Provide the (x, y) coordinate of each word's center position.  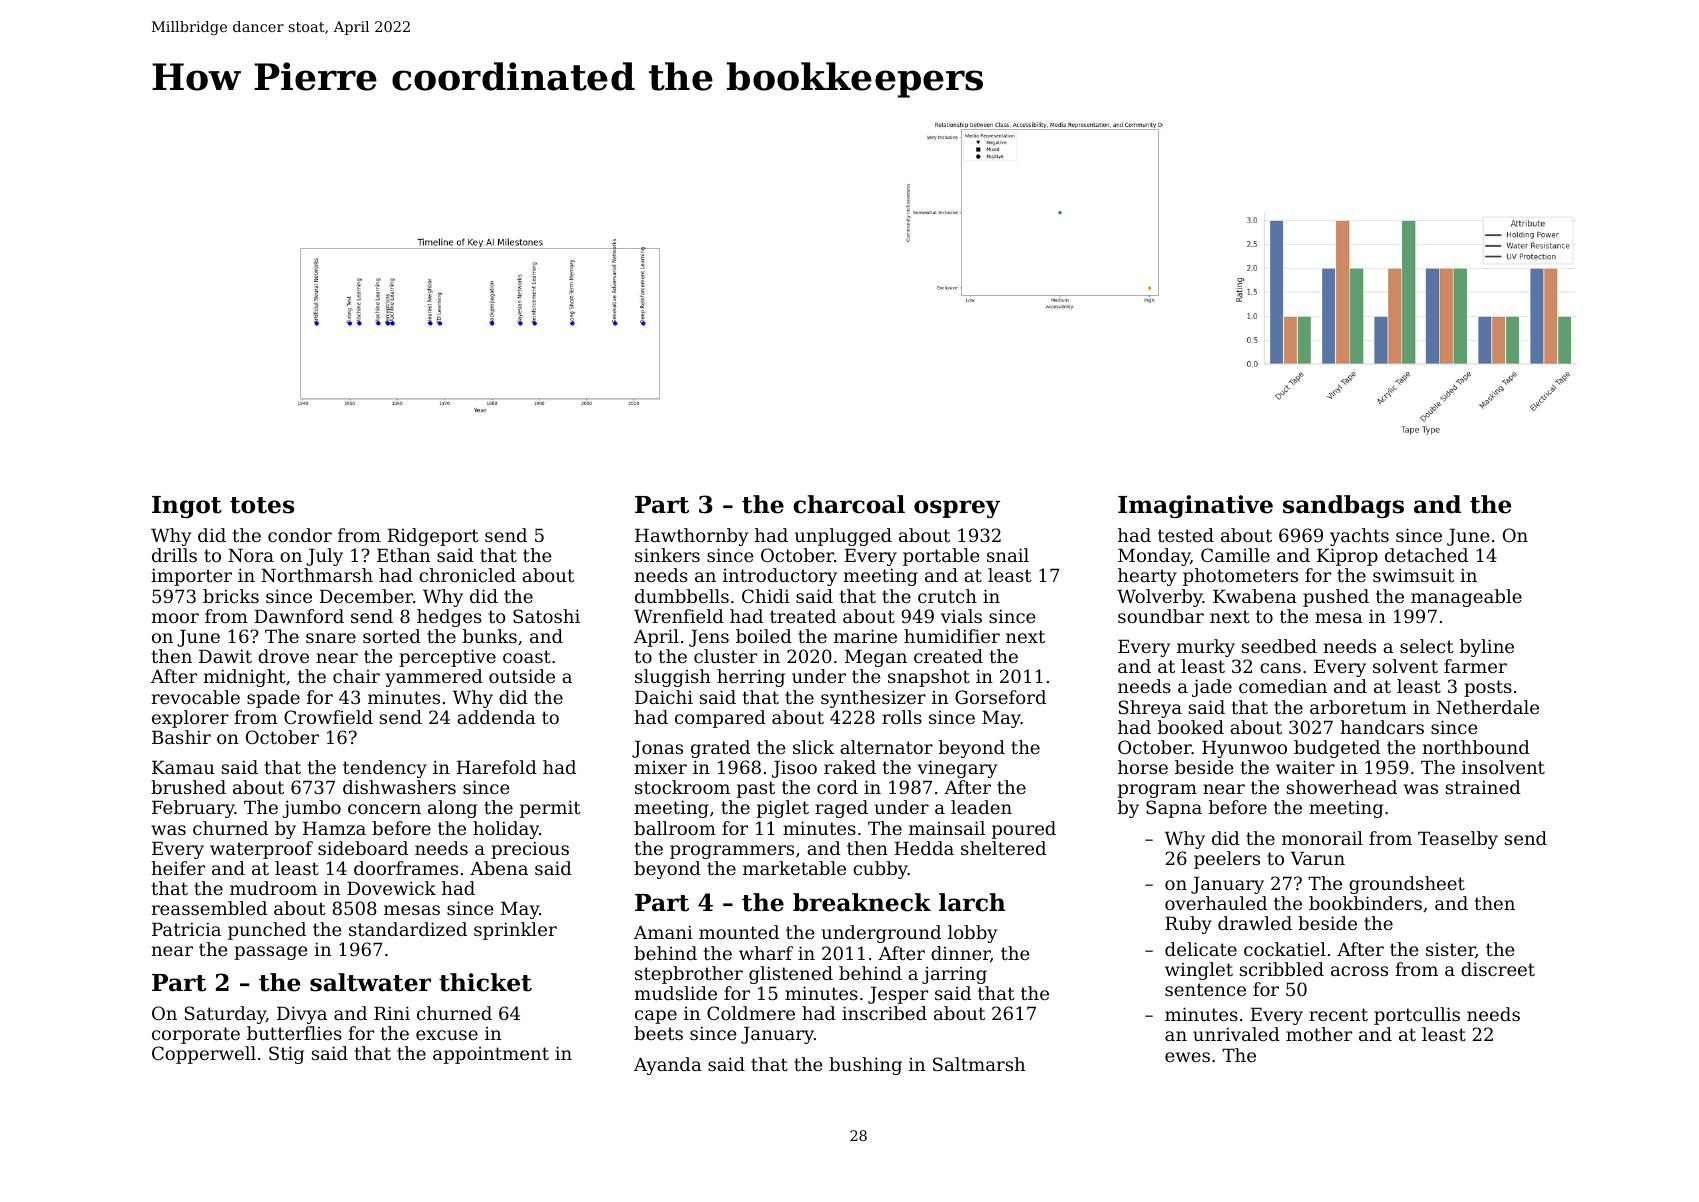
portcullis (1417, 1016)
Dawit (225, 656)
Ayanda (668, 1066)
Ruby (1188, 925)
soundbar (1161, 616)
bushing (865, 1066)
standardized (408, 929)
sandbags (1343, 506)
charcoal (849, 504)
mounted (739, 932)
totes (262, 505)
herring (751, 678)
